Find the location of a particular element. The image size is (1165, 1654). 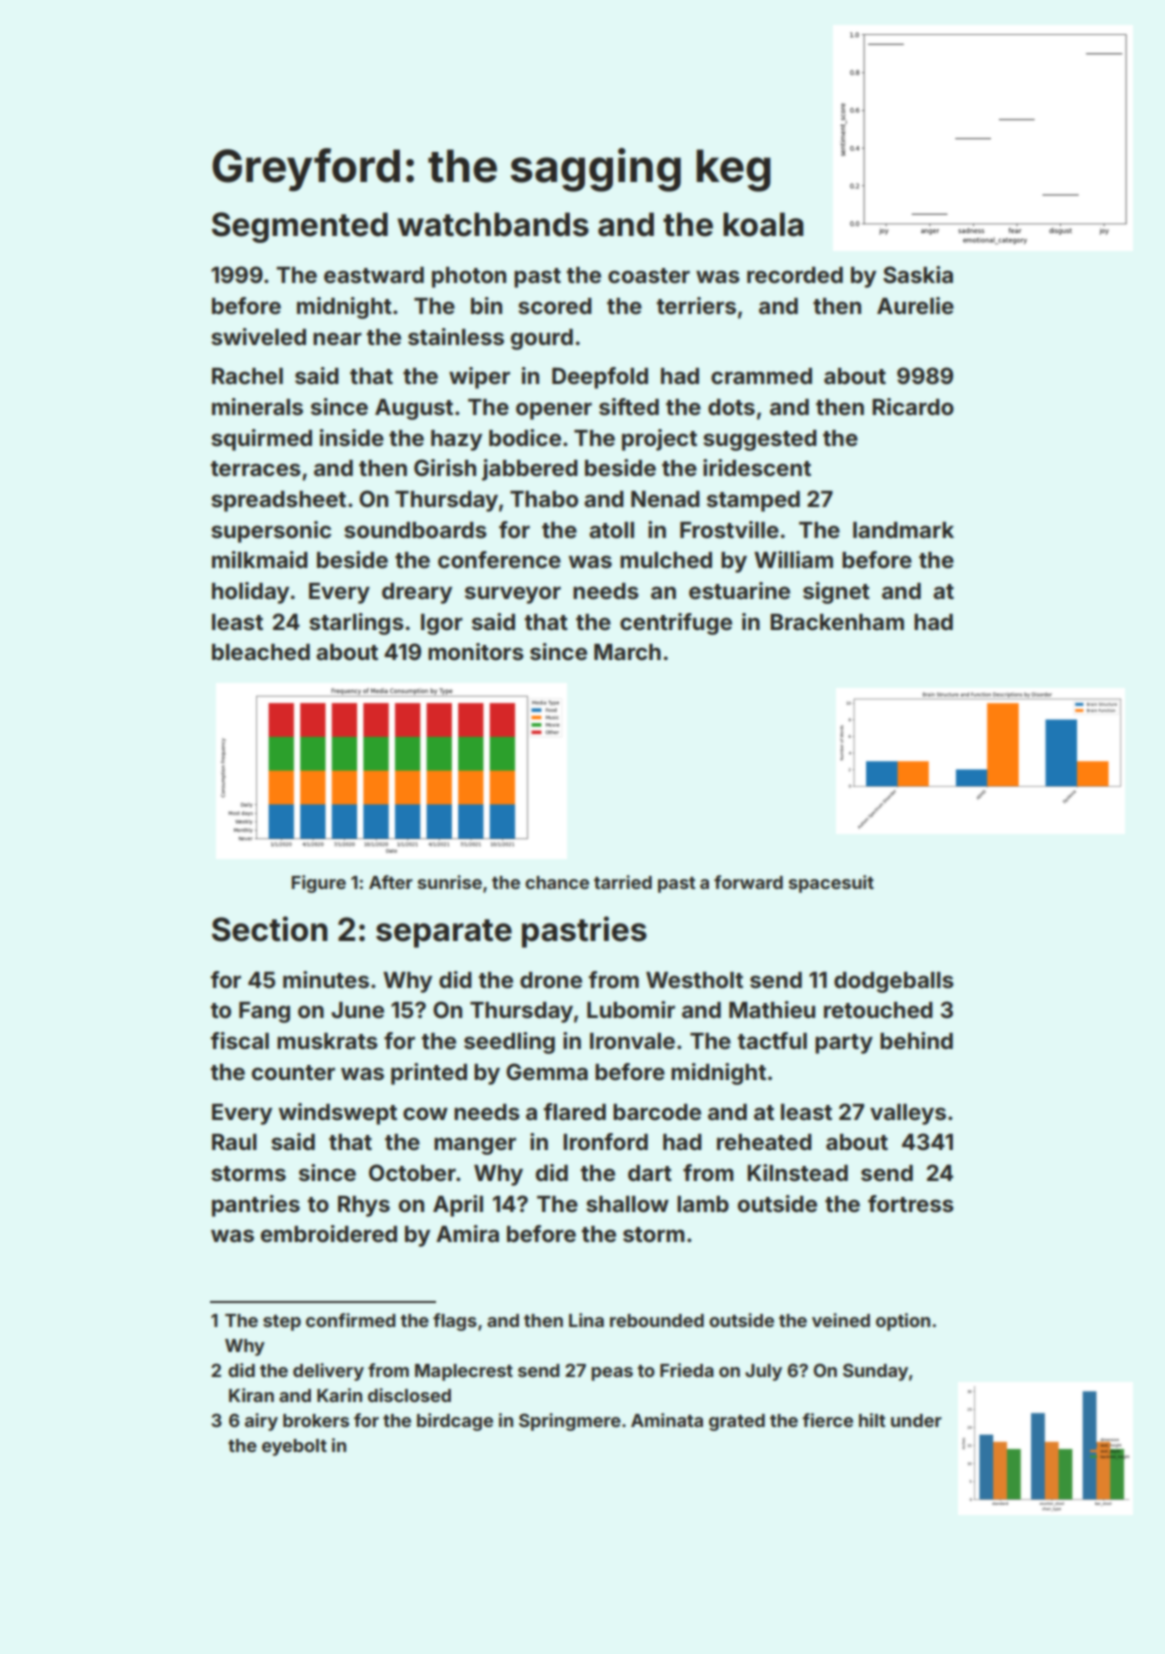

Rachel is located at coordinates (247, 376).
